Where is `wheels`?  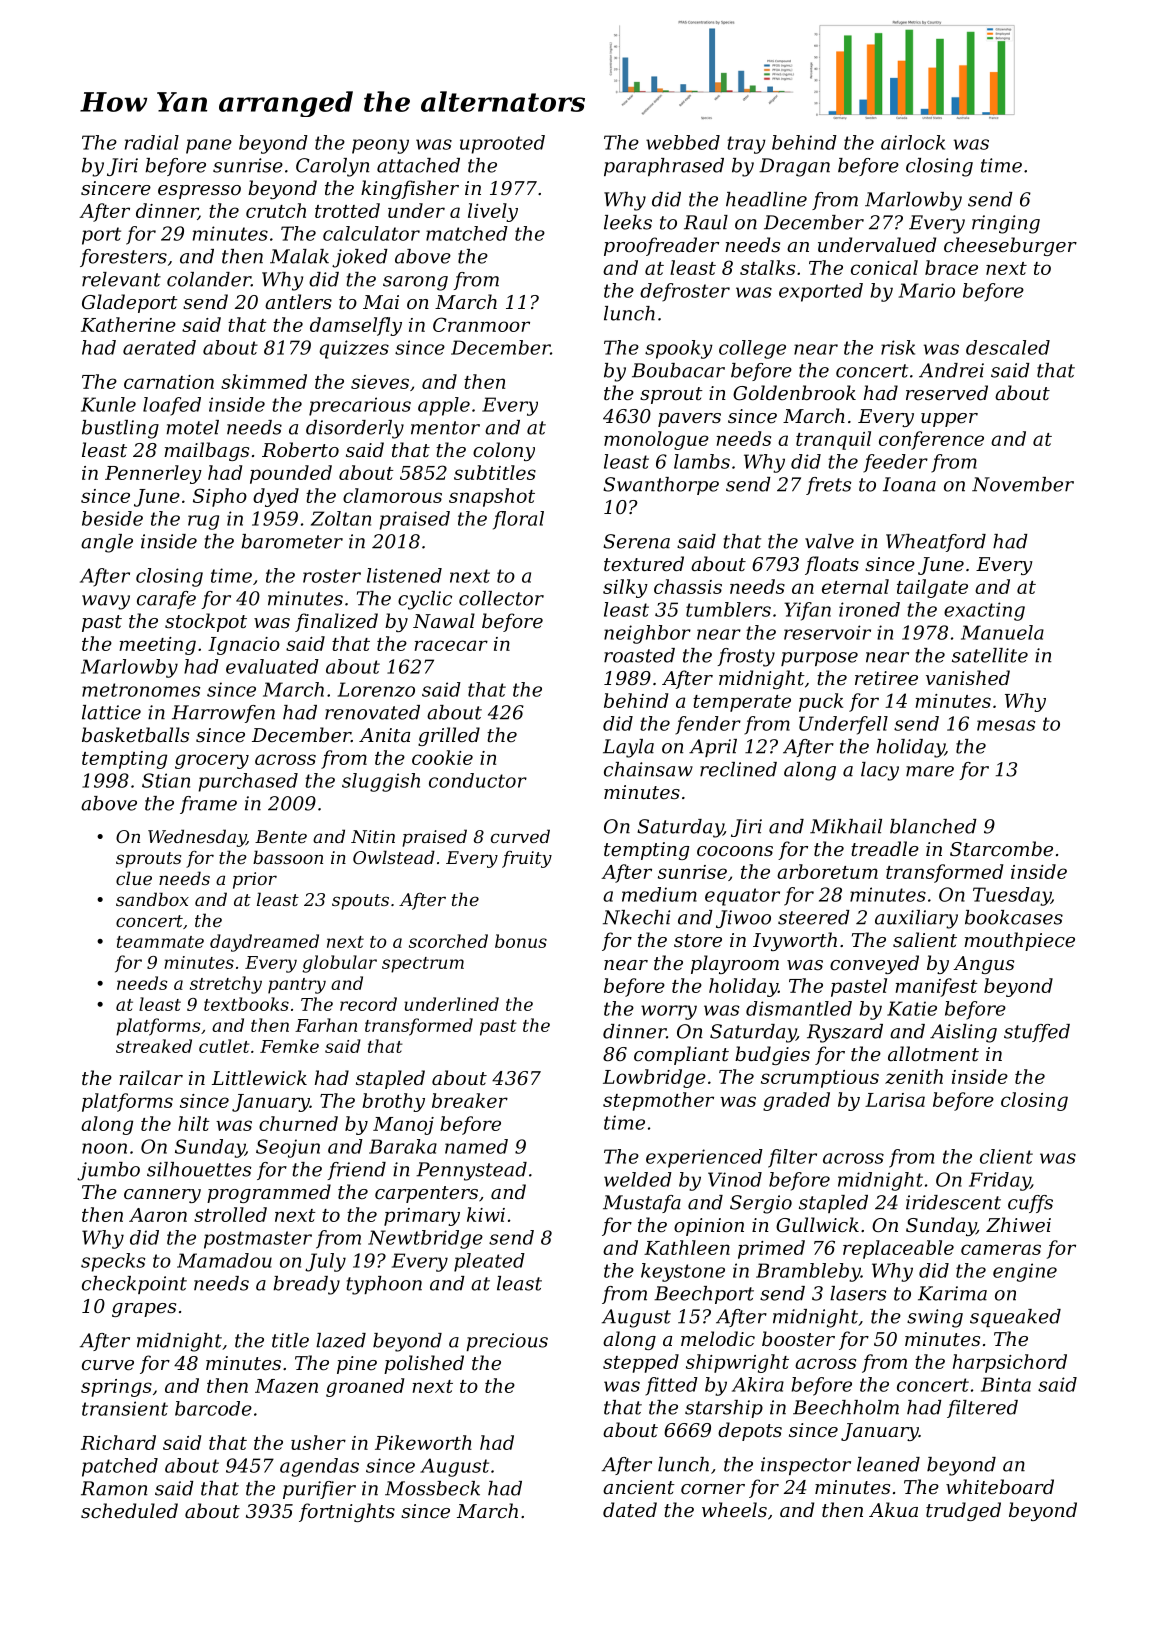 wheels is located at coordinates (734, 1509).
